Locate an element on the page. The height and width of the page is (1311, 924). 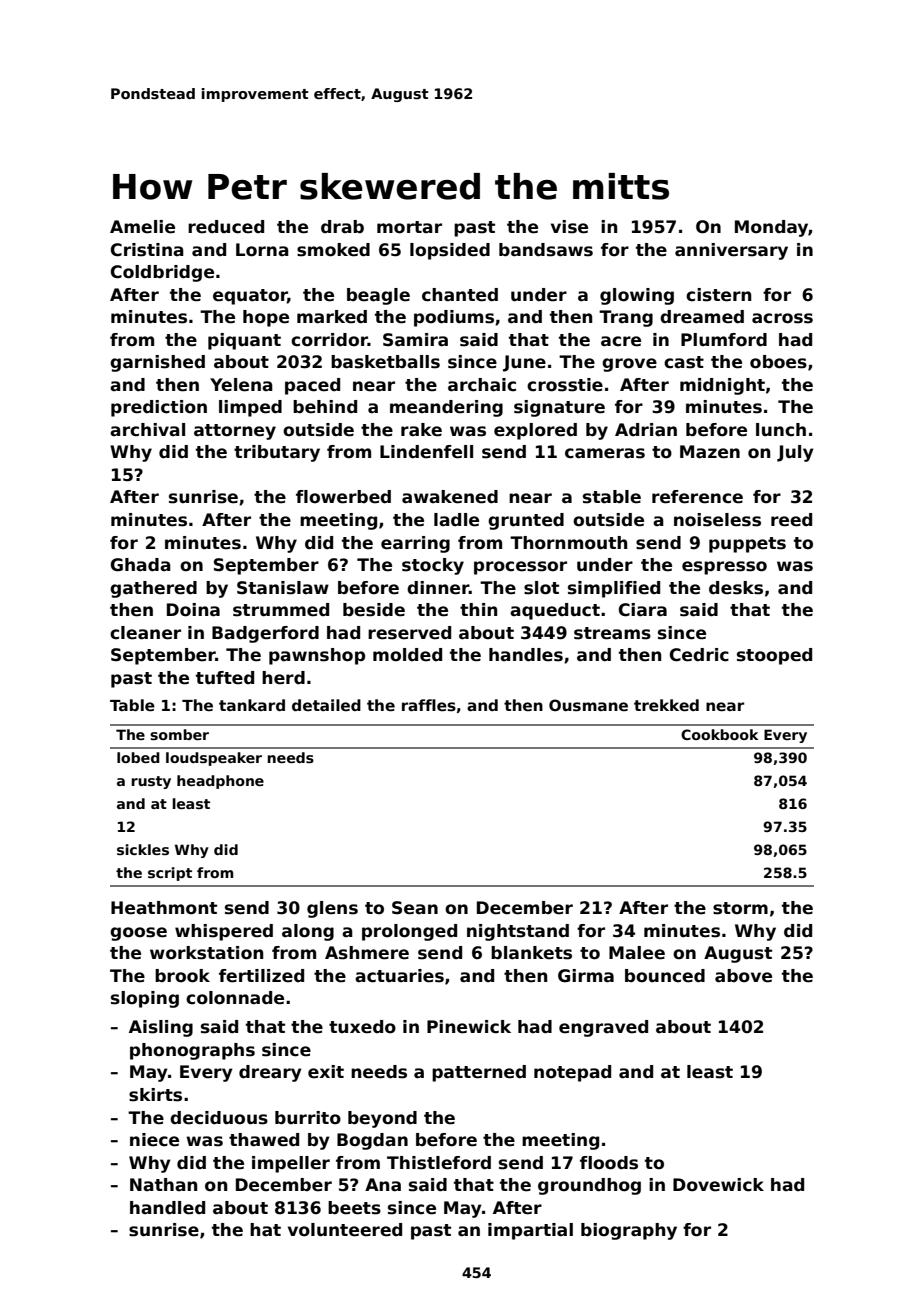
biography is located at coordinates (629, 1231).
